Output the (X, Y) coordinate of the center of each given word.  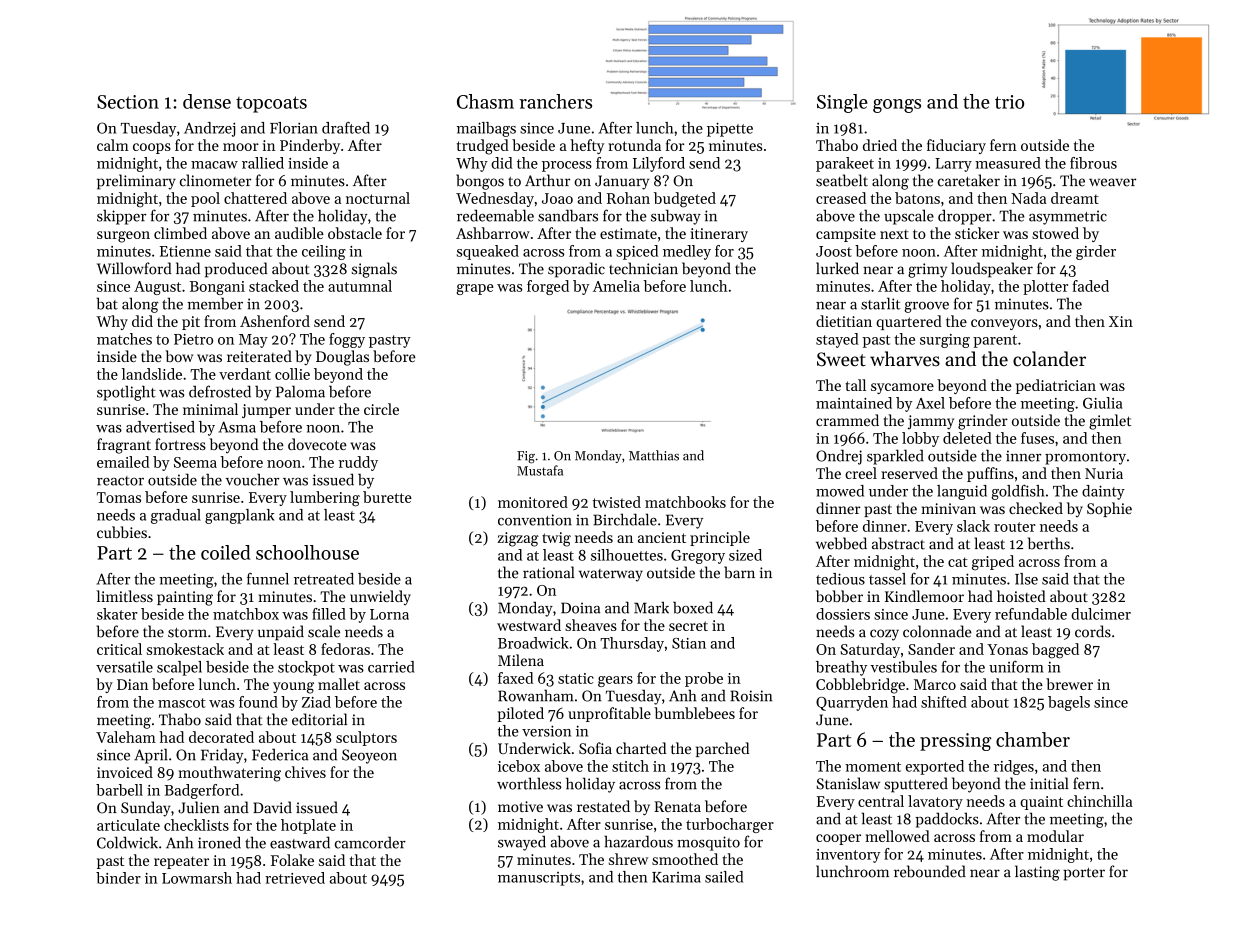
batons (917, 198)
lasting (1037, 873)
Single (842, 103)
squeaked (488, 252)
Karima (676, 877)
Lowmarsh (197, 878)
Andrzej (209, 129)
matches (124, 339)
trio (1009, 102)
